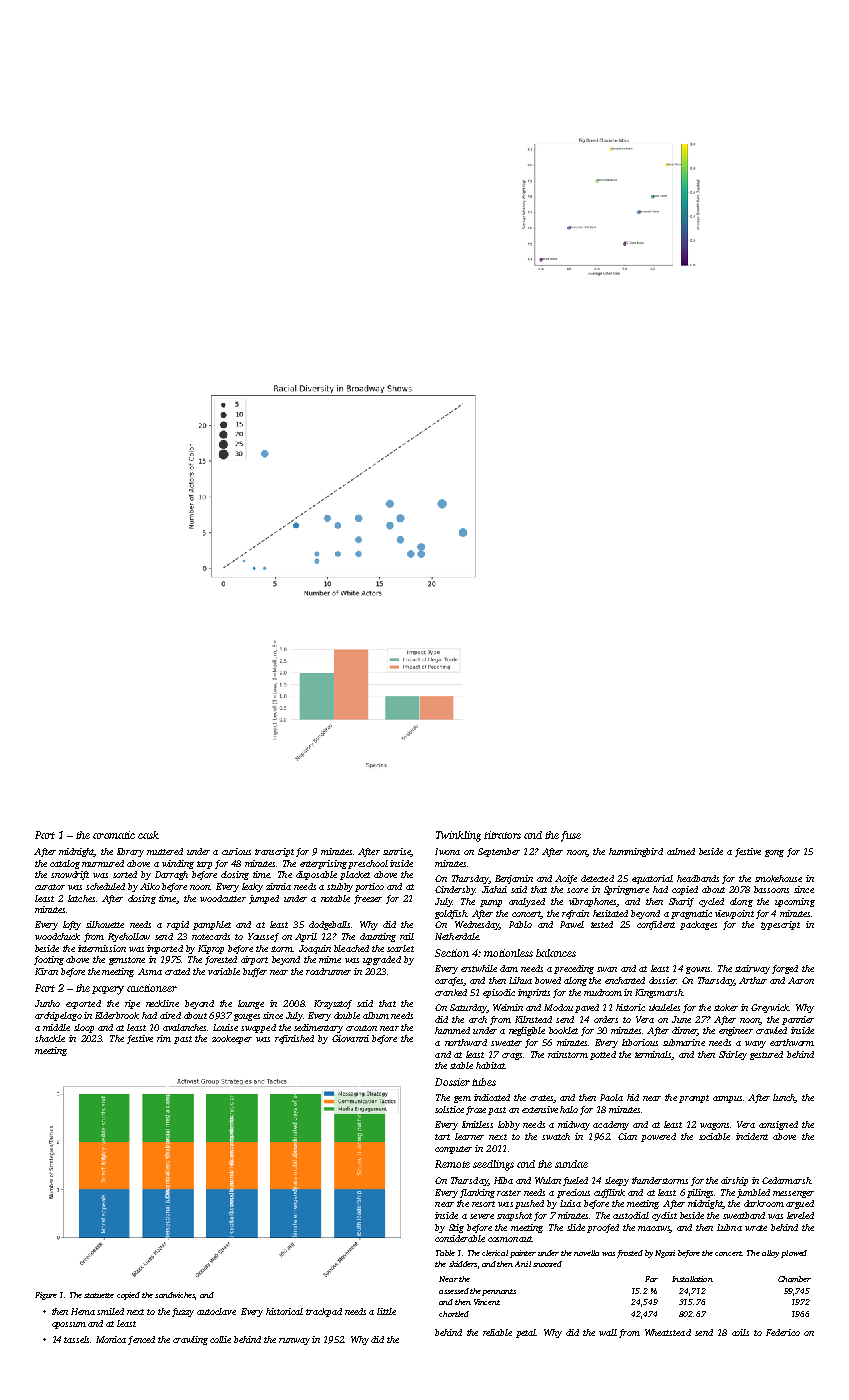  What do you see at coordinates (698, 970) in the document?
I see `gowns` at bounding box center [698, 970].
